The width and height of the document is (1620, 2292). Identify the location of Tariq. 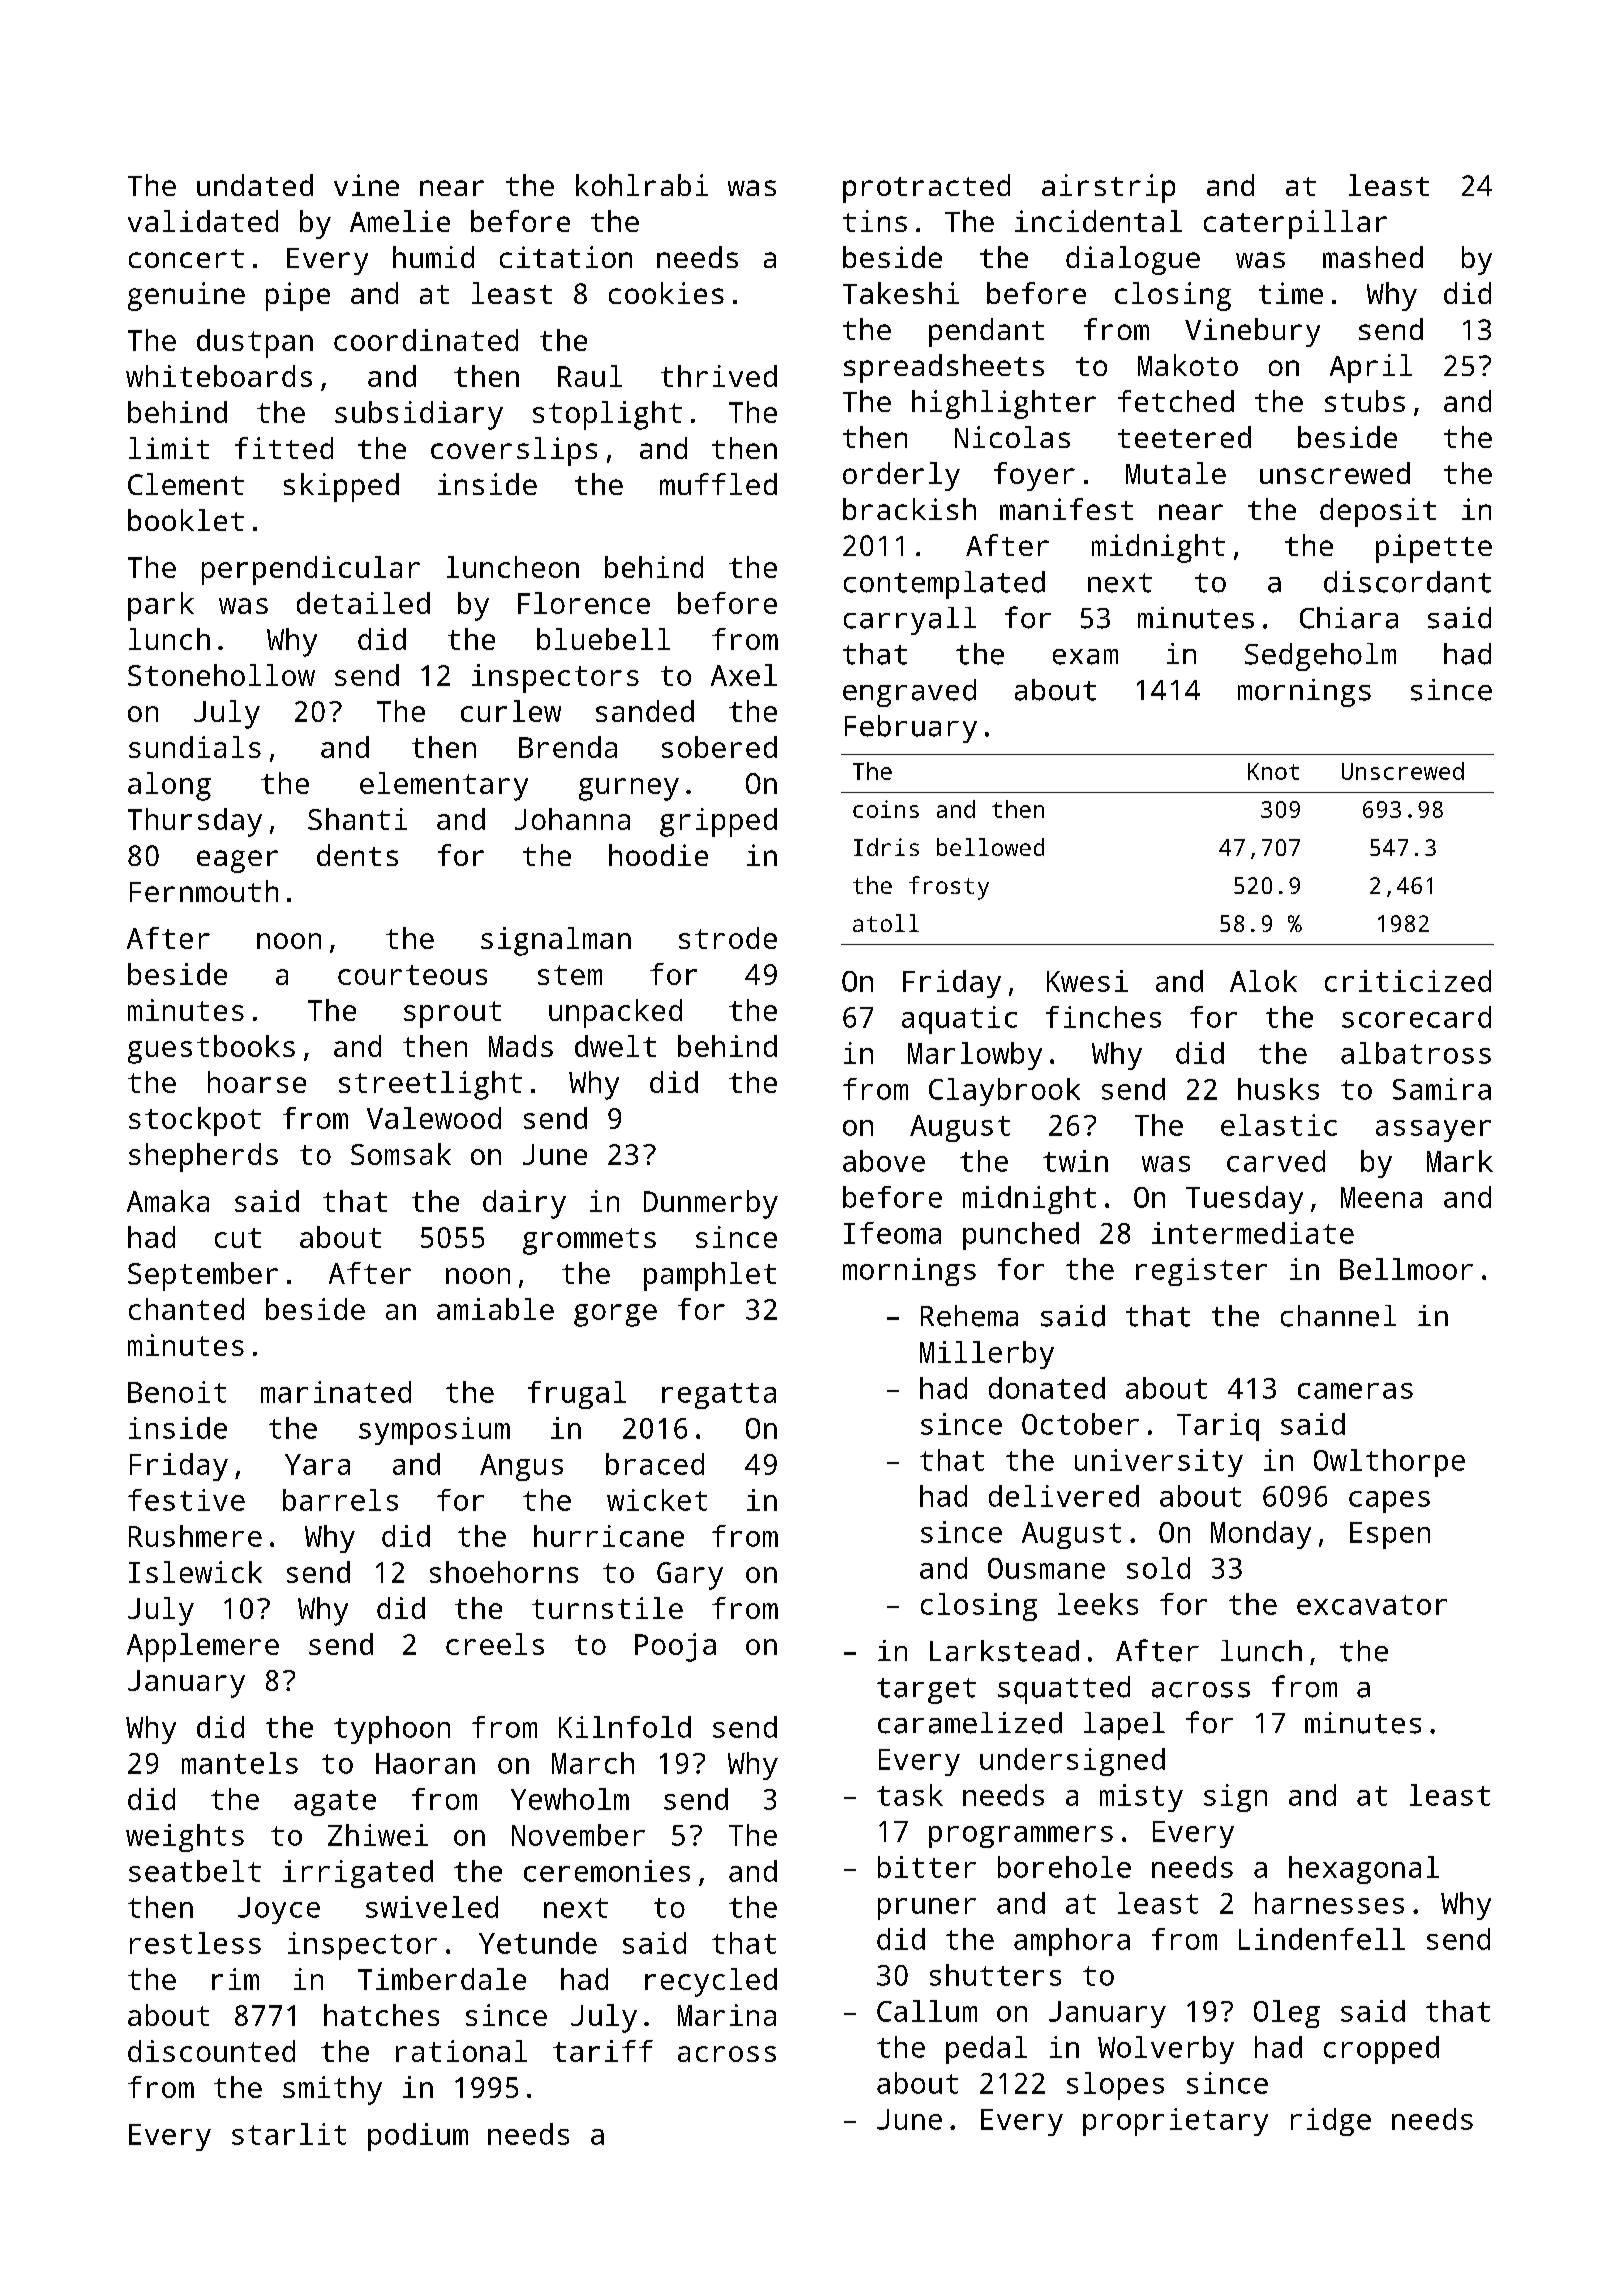
(1218, 1427).
